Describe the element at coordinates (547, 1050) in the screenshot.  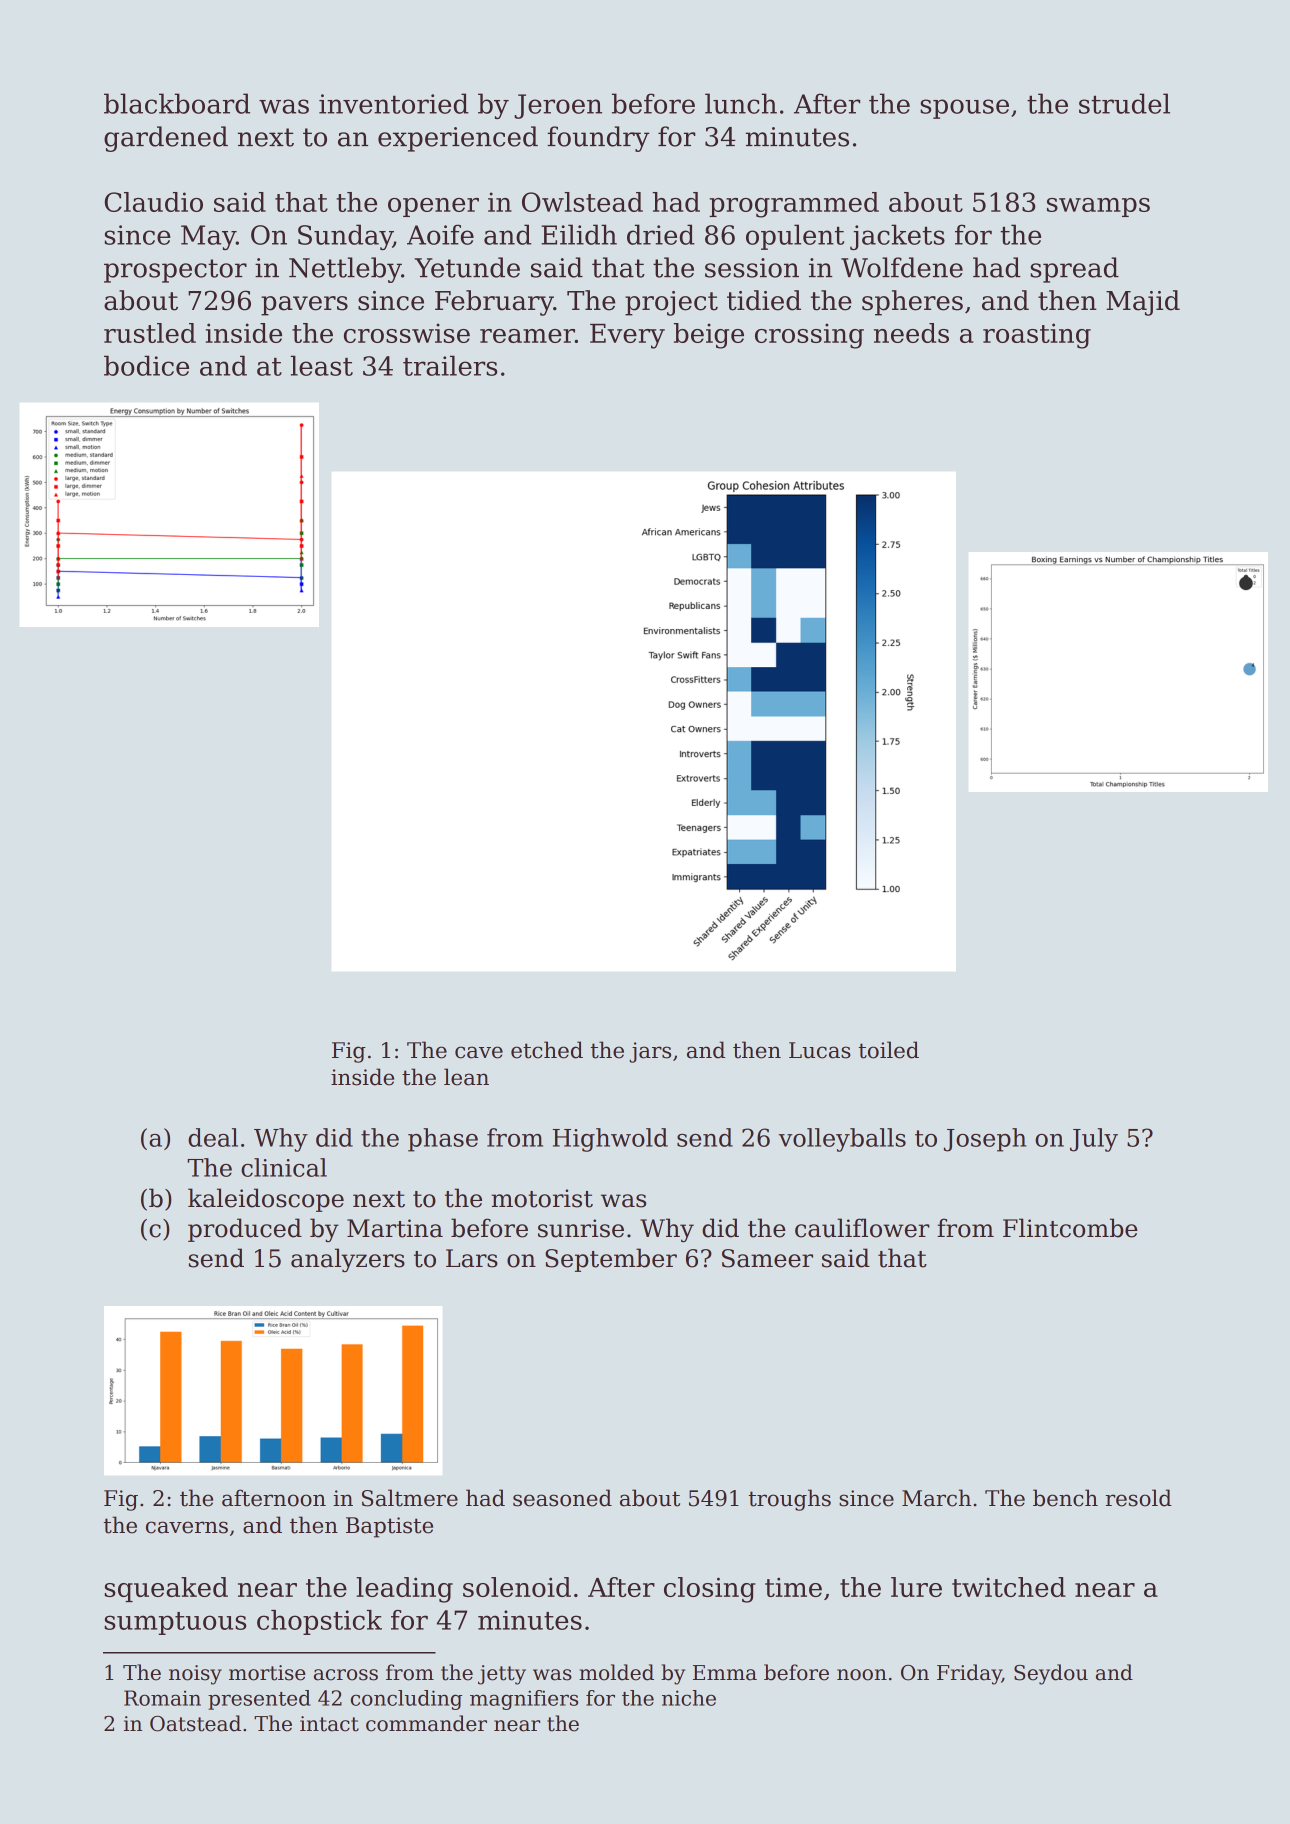
I see `etched` at that location.
